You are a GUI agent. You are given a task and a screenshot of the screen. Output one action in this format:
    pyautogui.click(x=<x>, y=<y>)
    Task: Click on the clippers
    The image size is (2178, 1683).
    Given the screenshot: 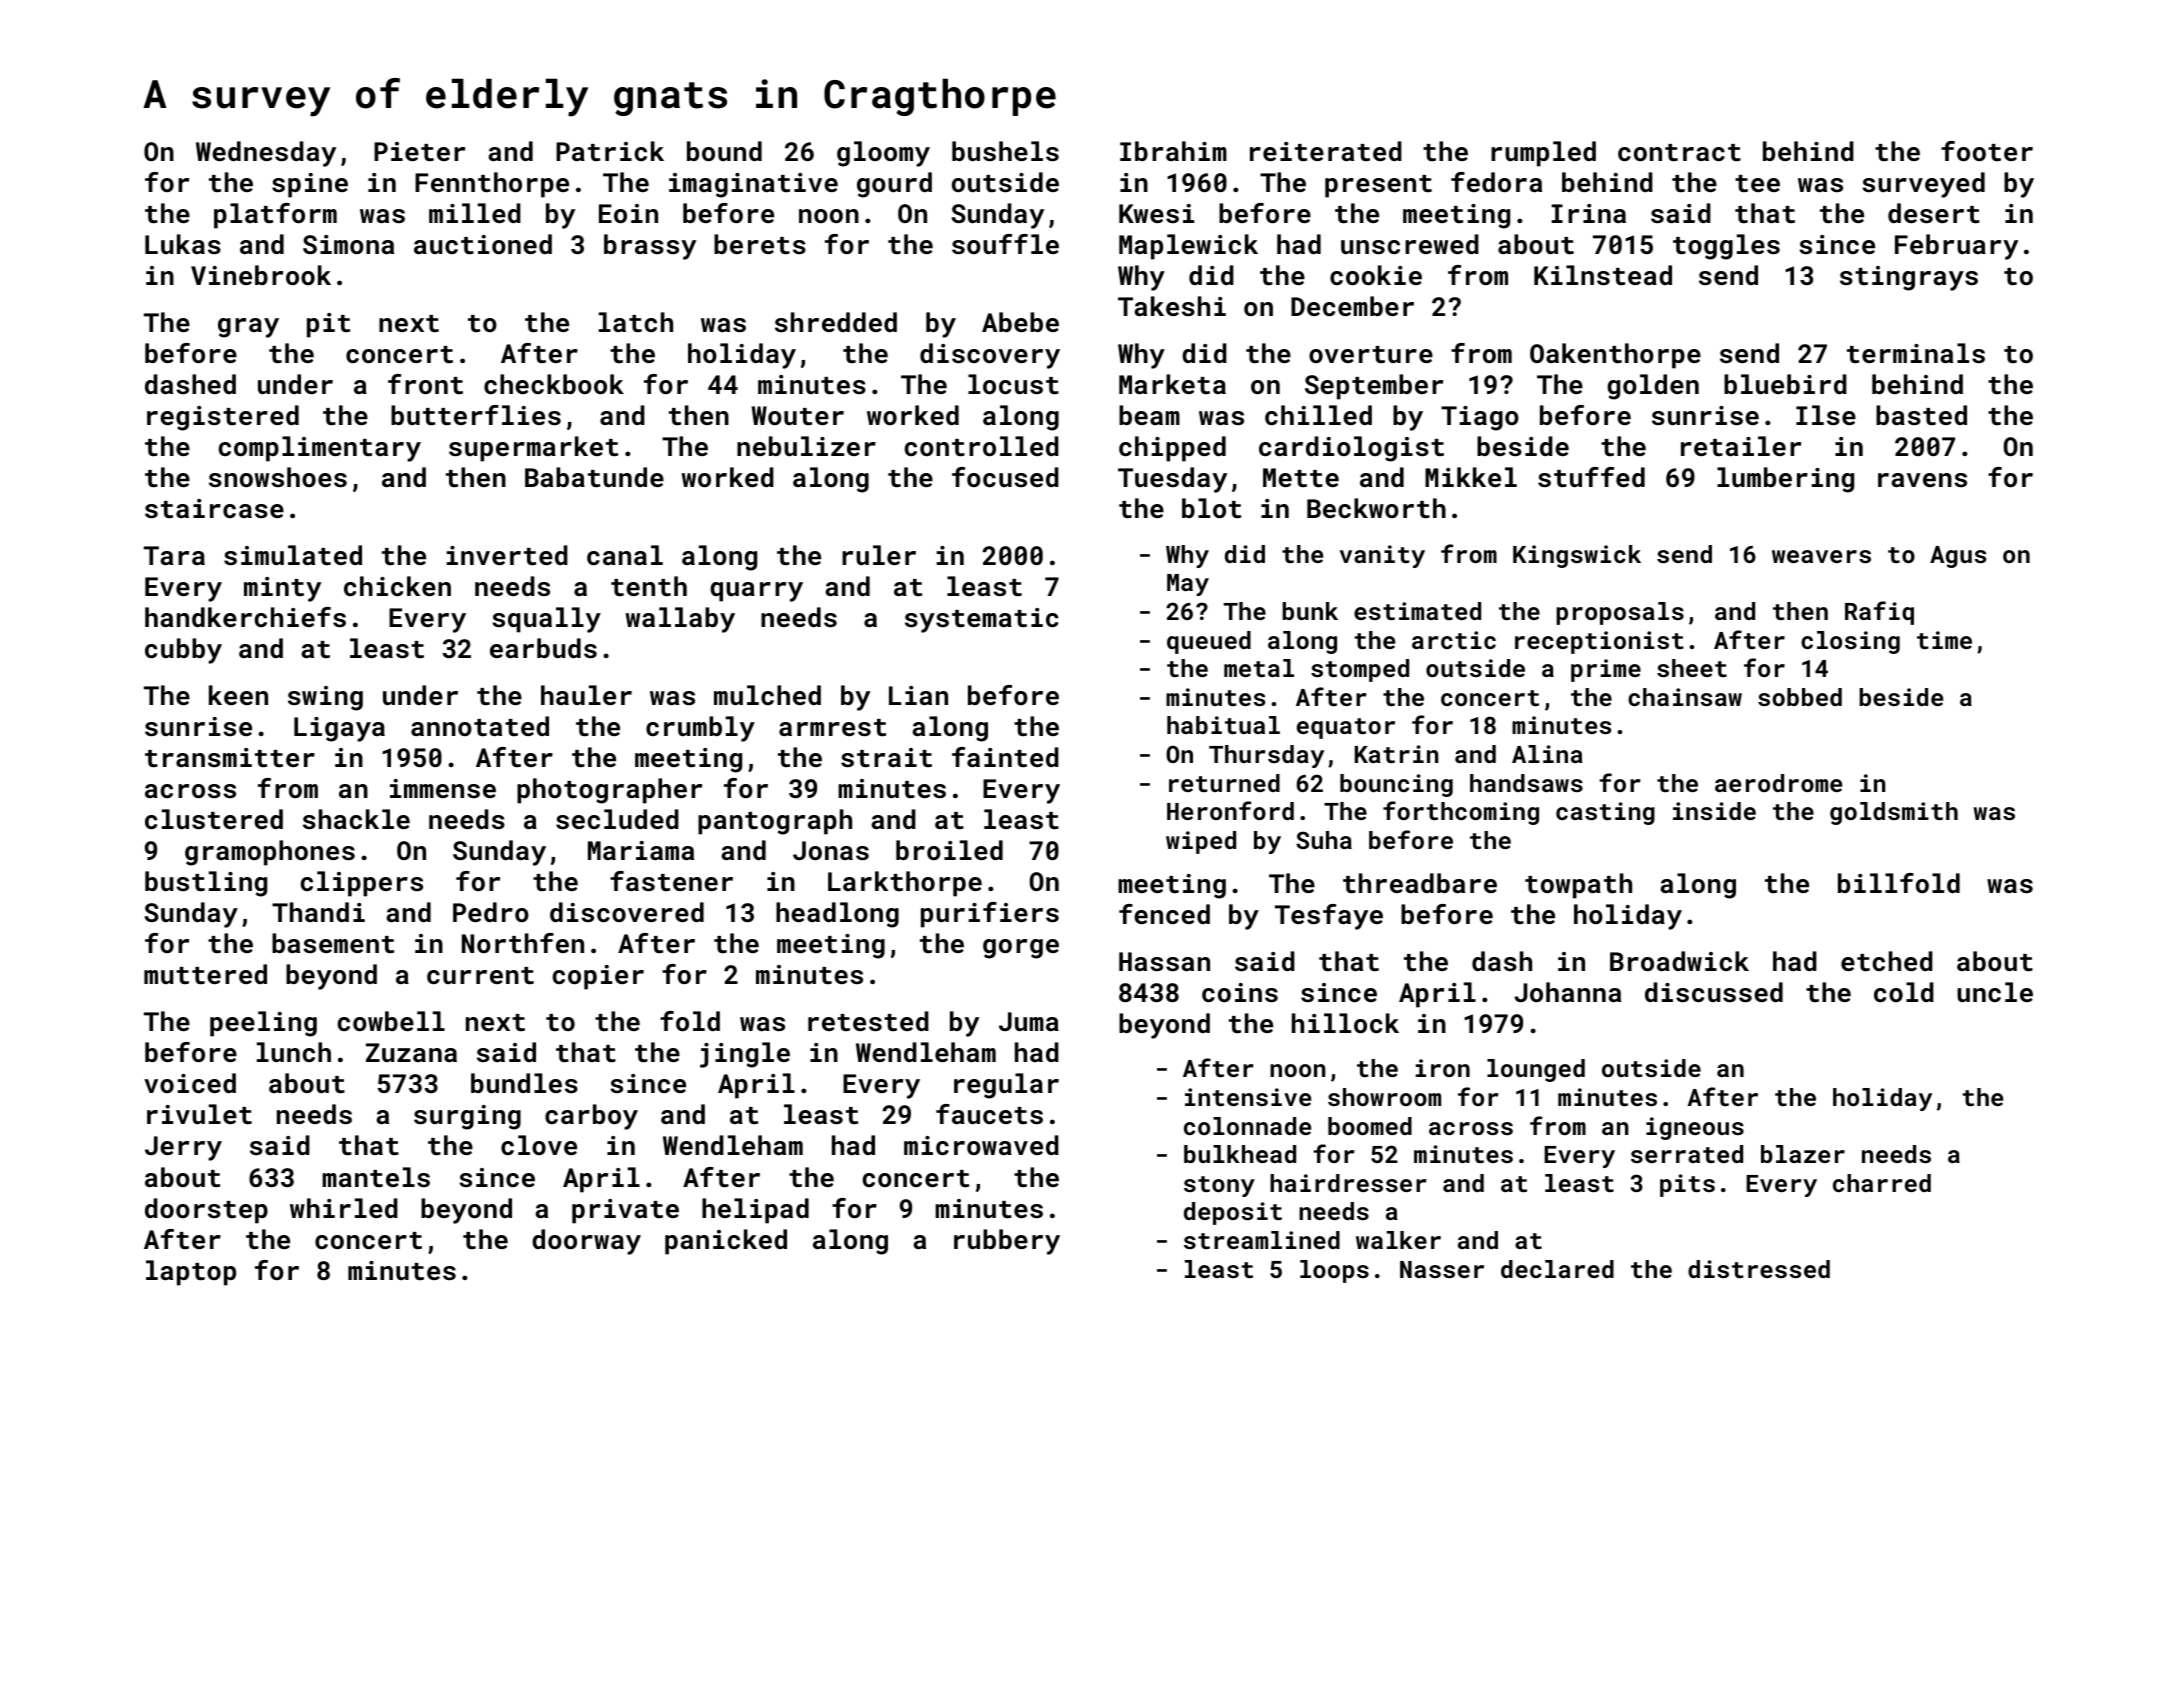 What is the action you would take?
    pyautogui.click(x=362, y=884)
